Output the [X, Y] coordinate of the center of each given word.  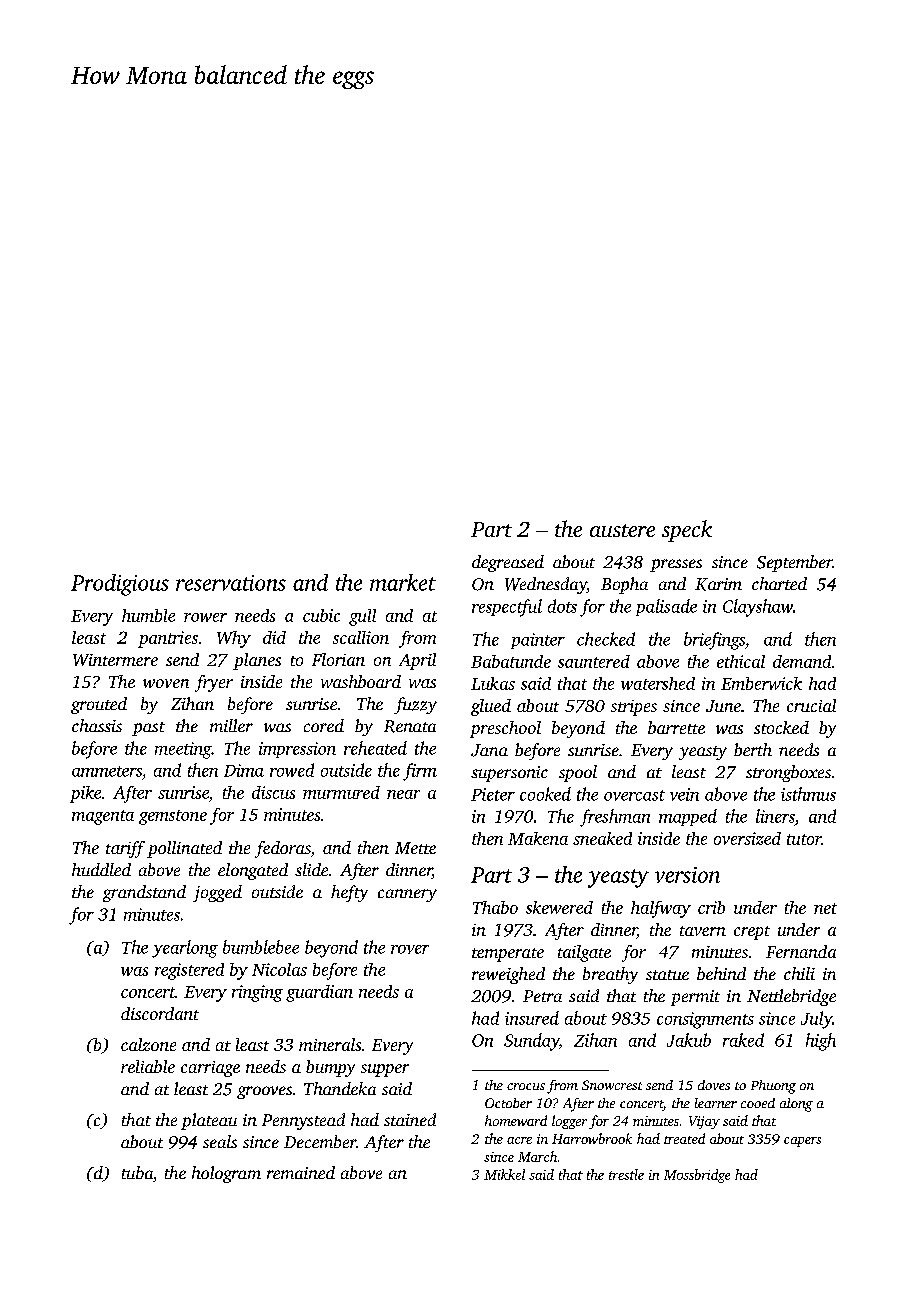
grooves [264, 1092]
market [403, 582]
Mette [415, 848]
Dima [244, 770]
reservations [231, 583]
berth [753, 749]
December [320, 1141]
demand [802, 661]
